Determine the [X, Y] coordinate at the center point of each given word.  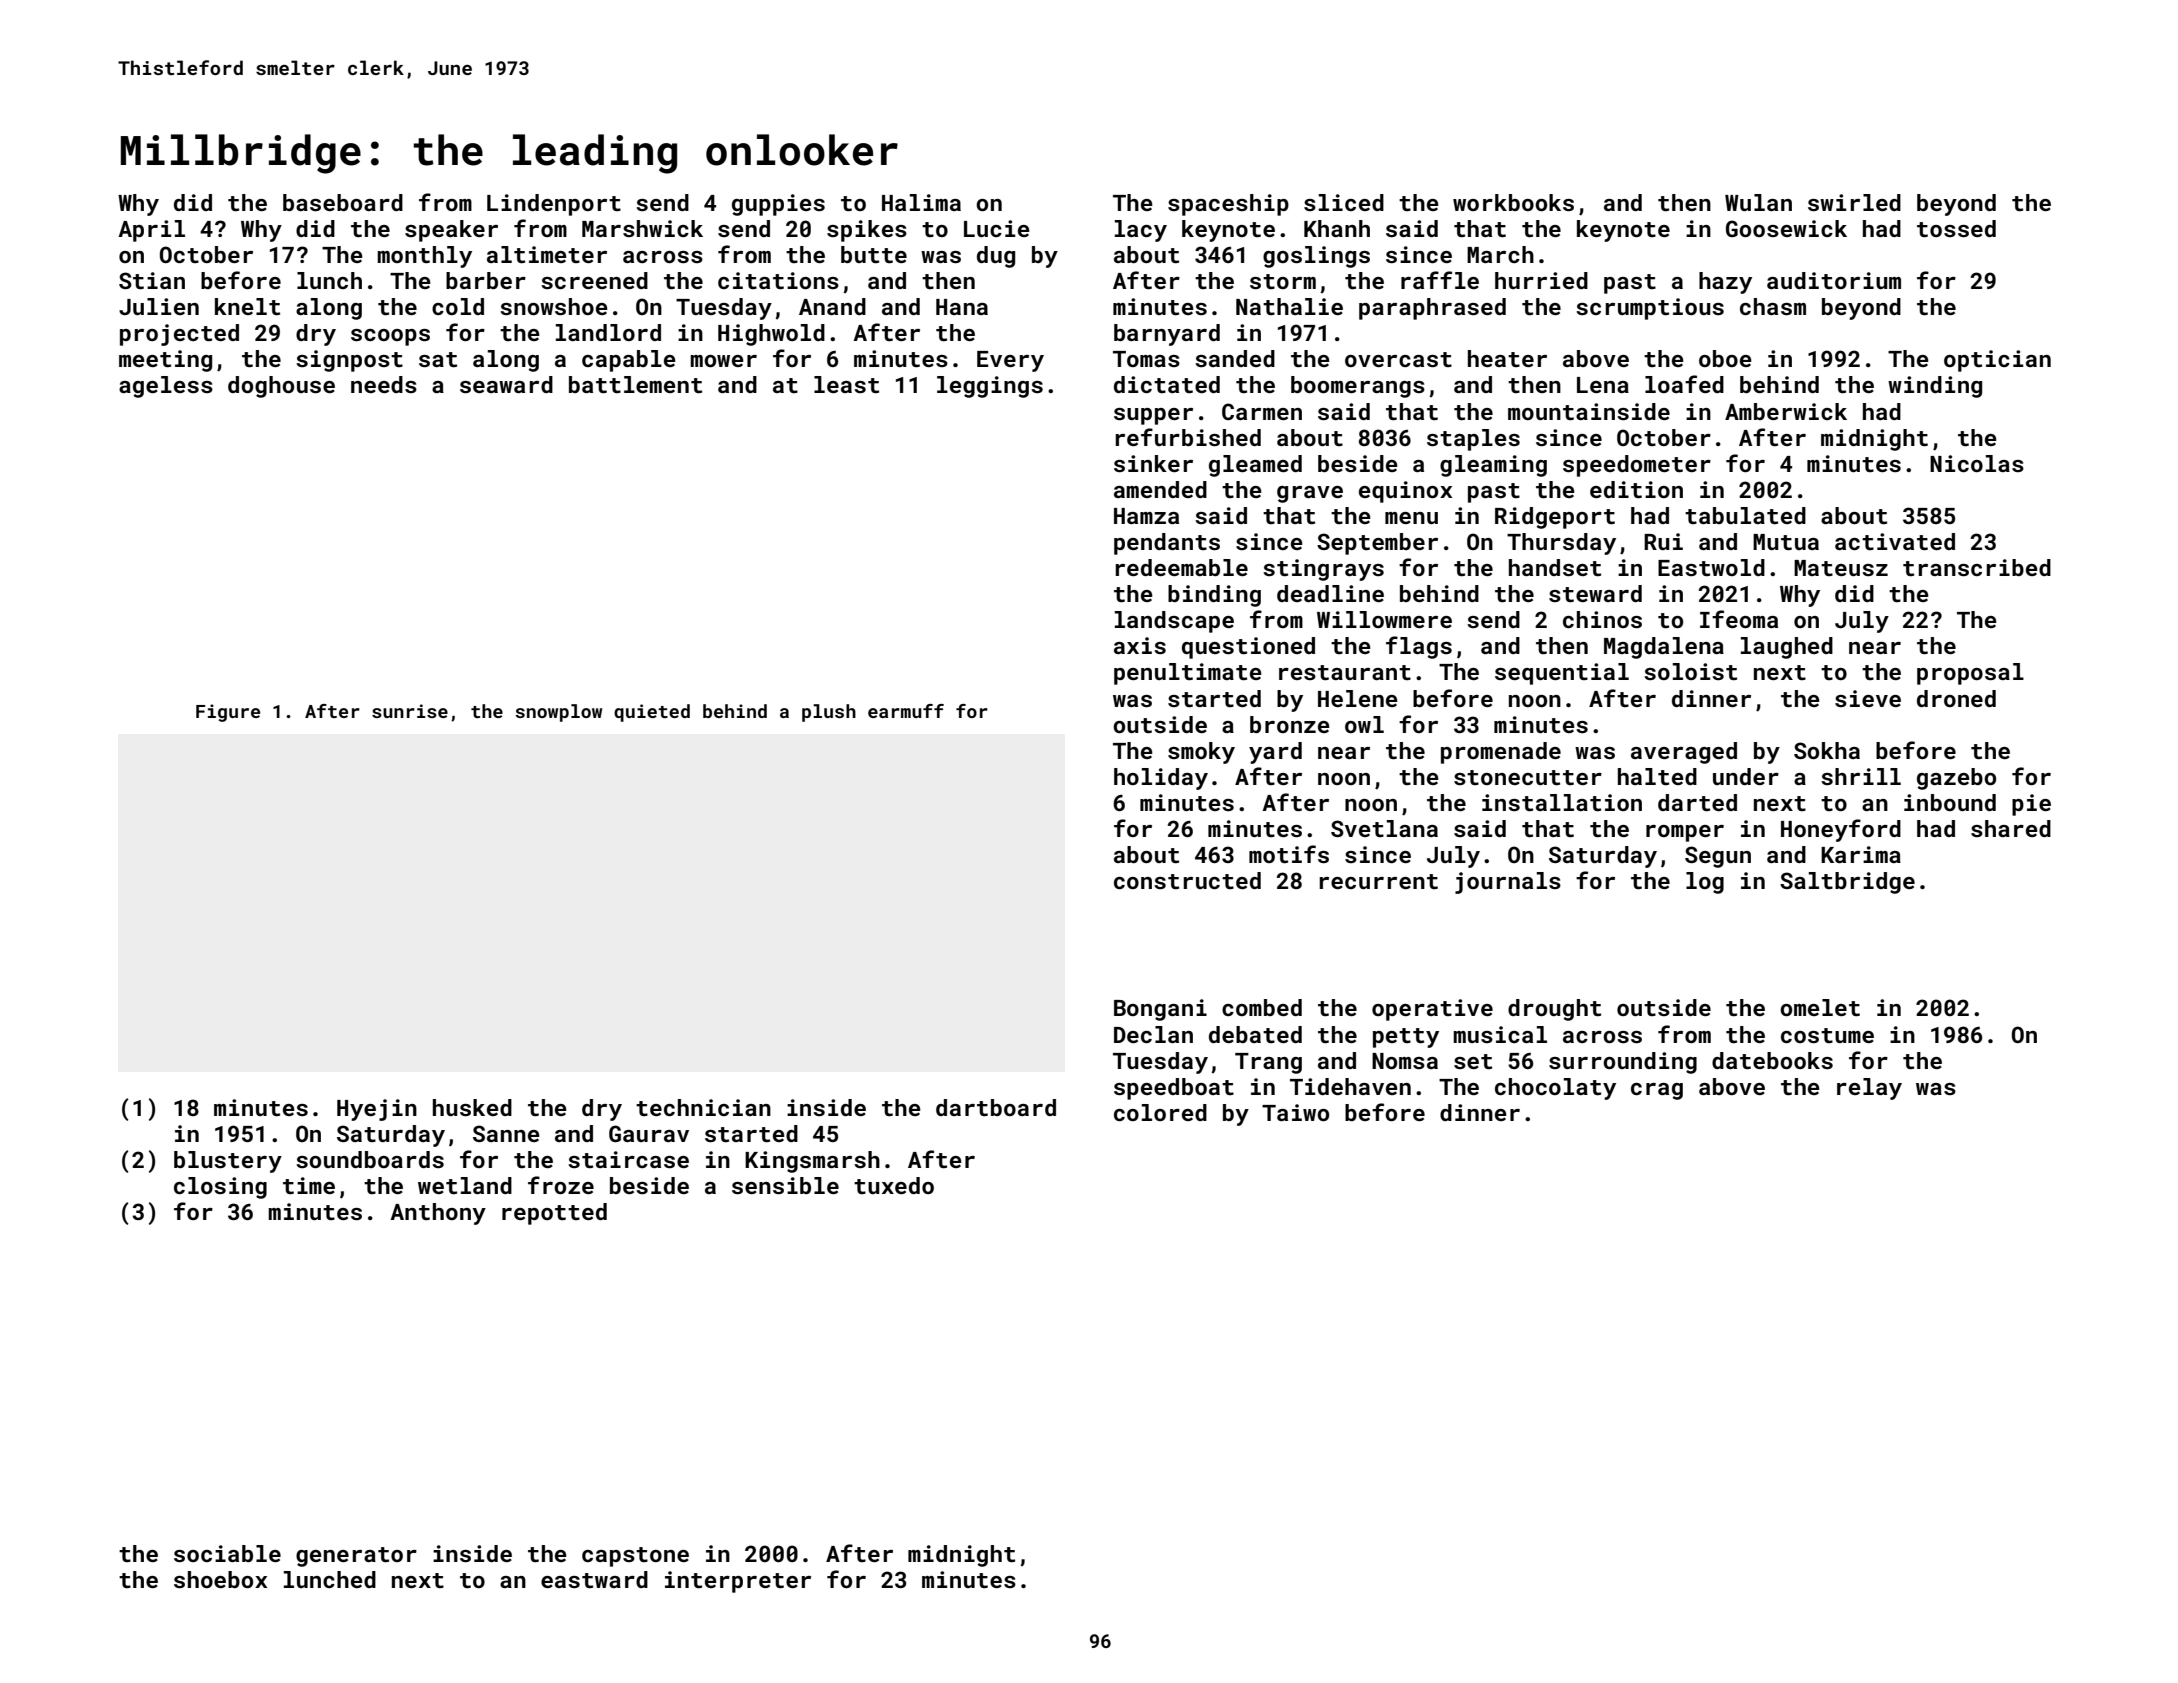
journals [1508, 883]
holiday [1161, 779]
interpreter [738, 1582]
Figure [228, 713]
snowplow [559, 713]
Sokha [1827, 750]
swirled [1854, 202]
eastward [594, 1579]
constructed [1187, 880]
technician [703, 1107]
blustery [228, 1162]
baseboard [343, 202]
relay [1869, 1089]
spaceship [1228, 205]
